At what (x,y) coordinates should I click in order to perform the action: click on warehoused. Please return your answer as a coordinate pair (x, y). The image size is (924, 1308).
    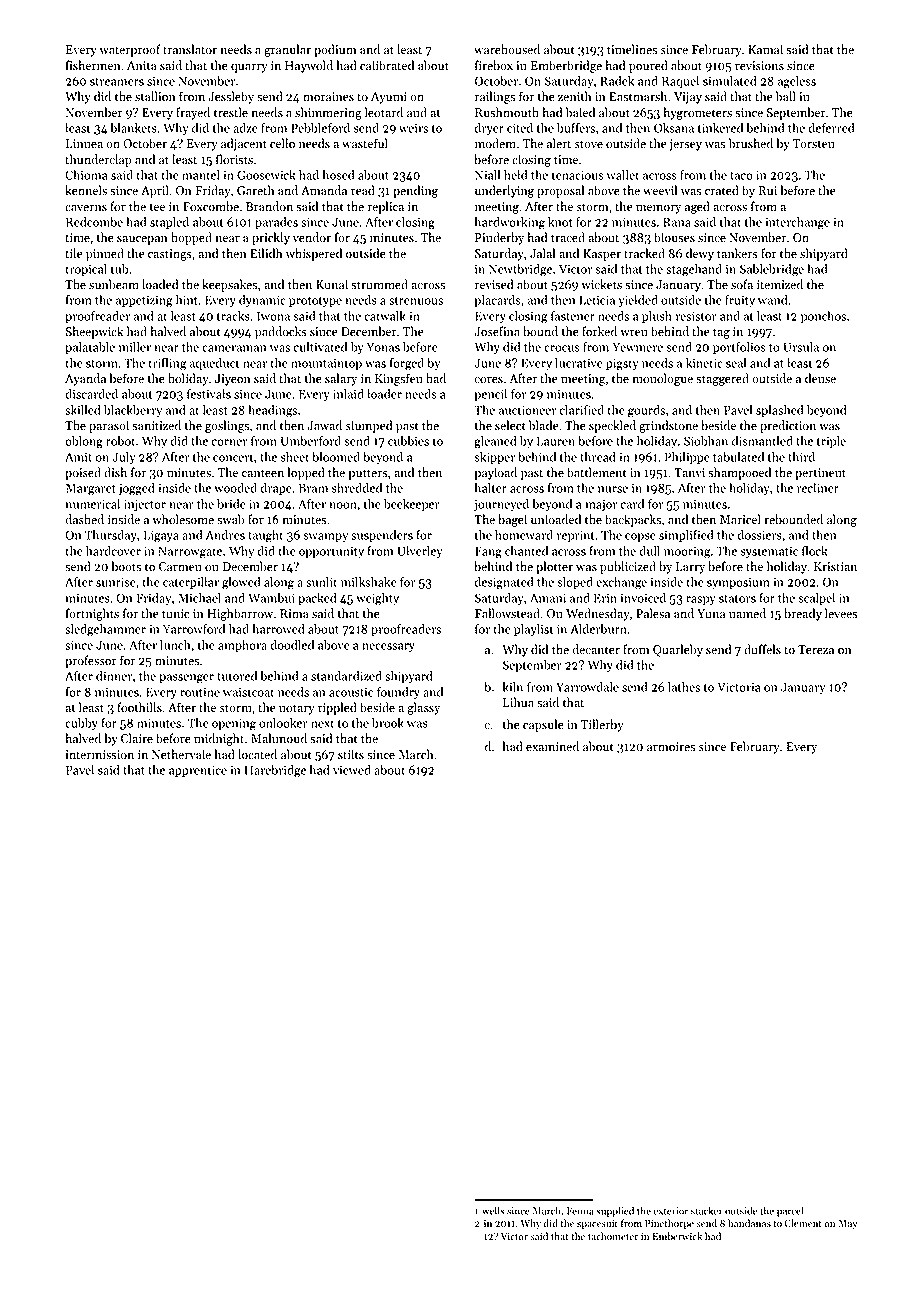
    Looking at the image, I should click on (507, 49).
